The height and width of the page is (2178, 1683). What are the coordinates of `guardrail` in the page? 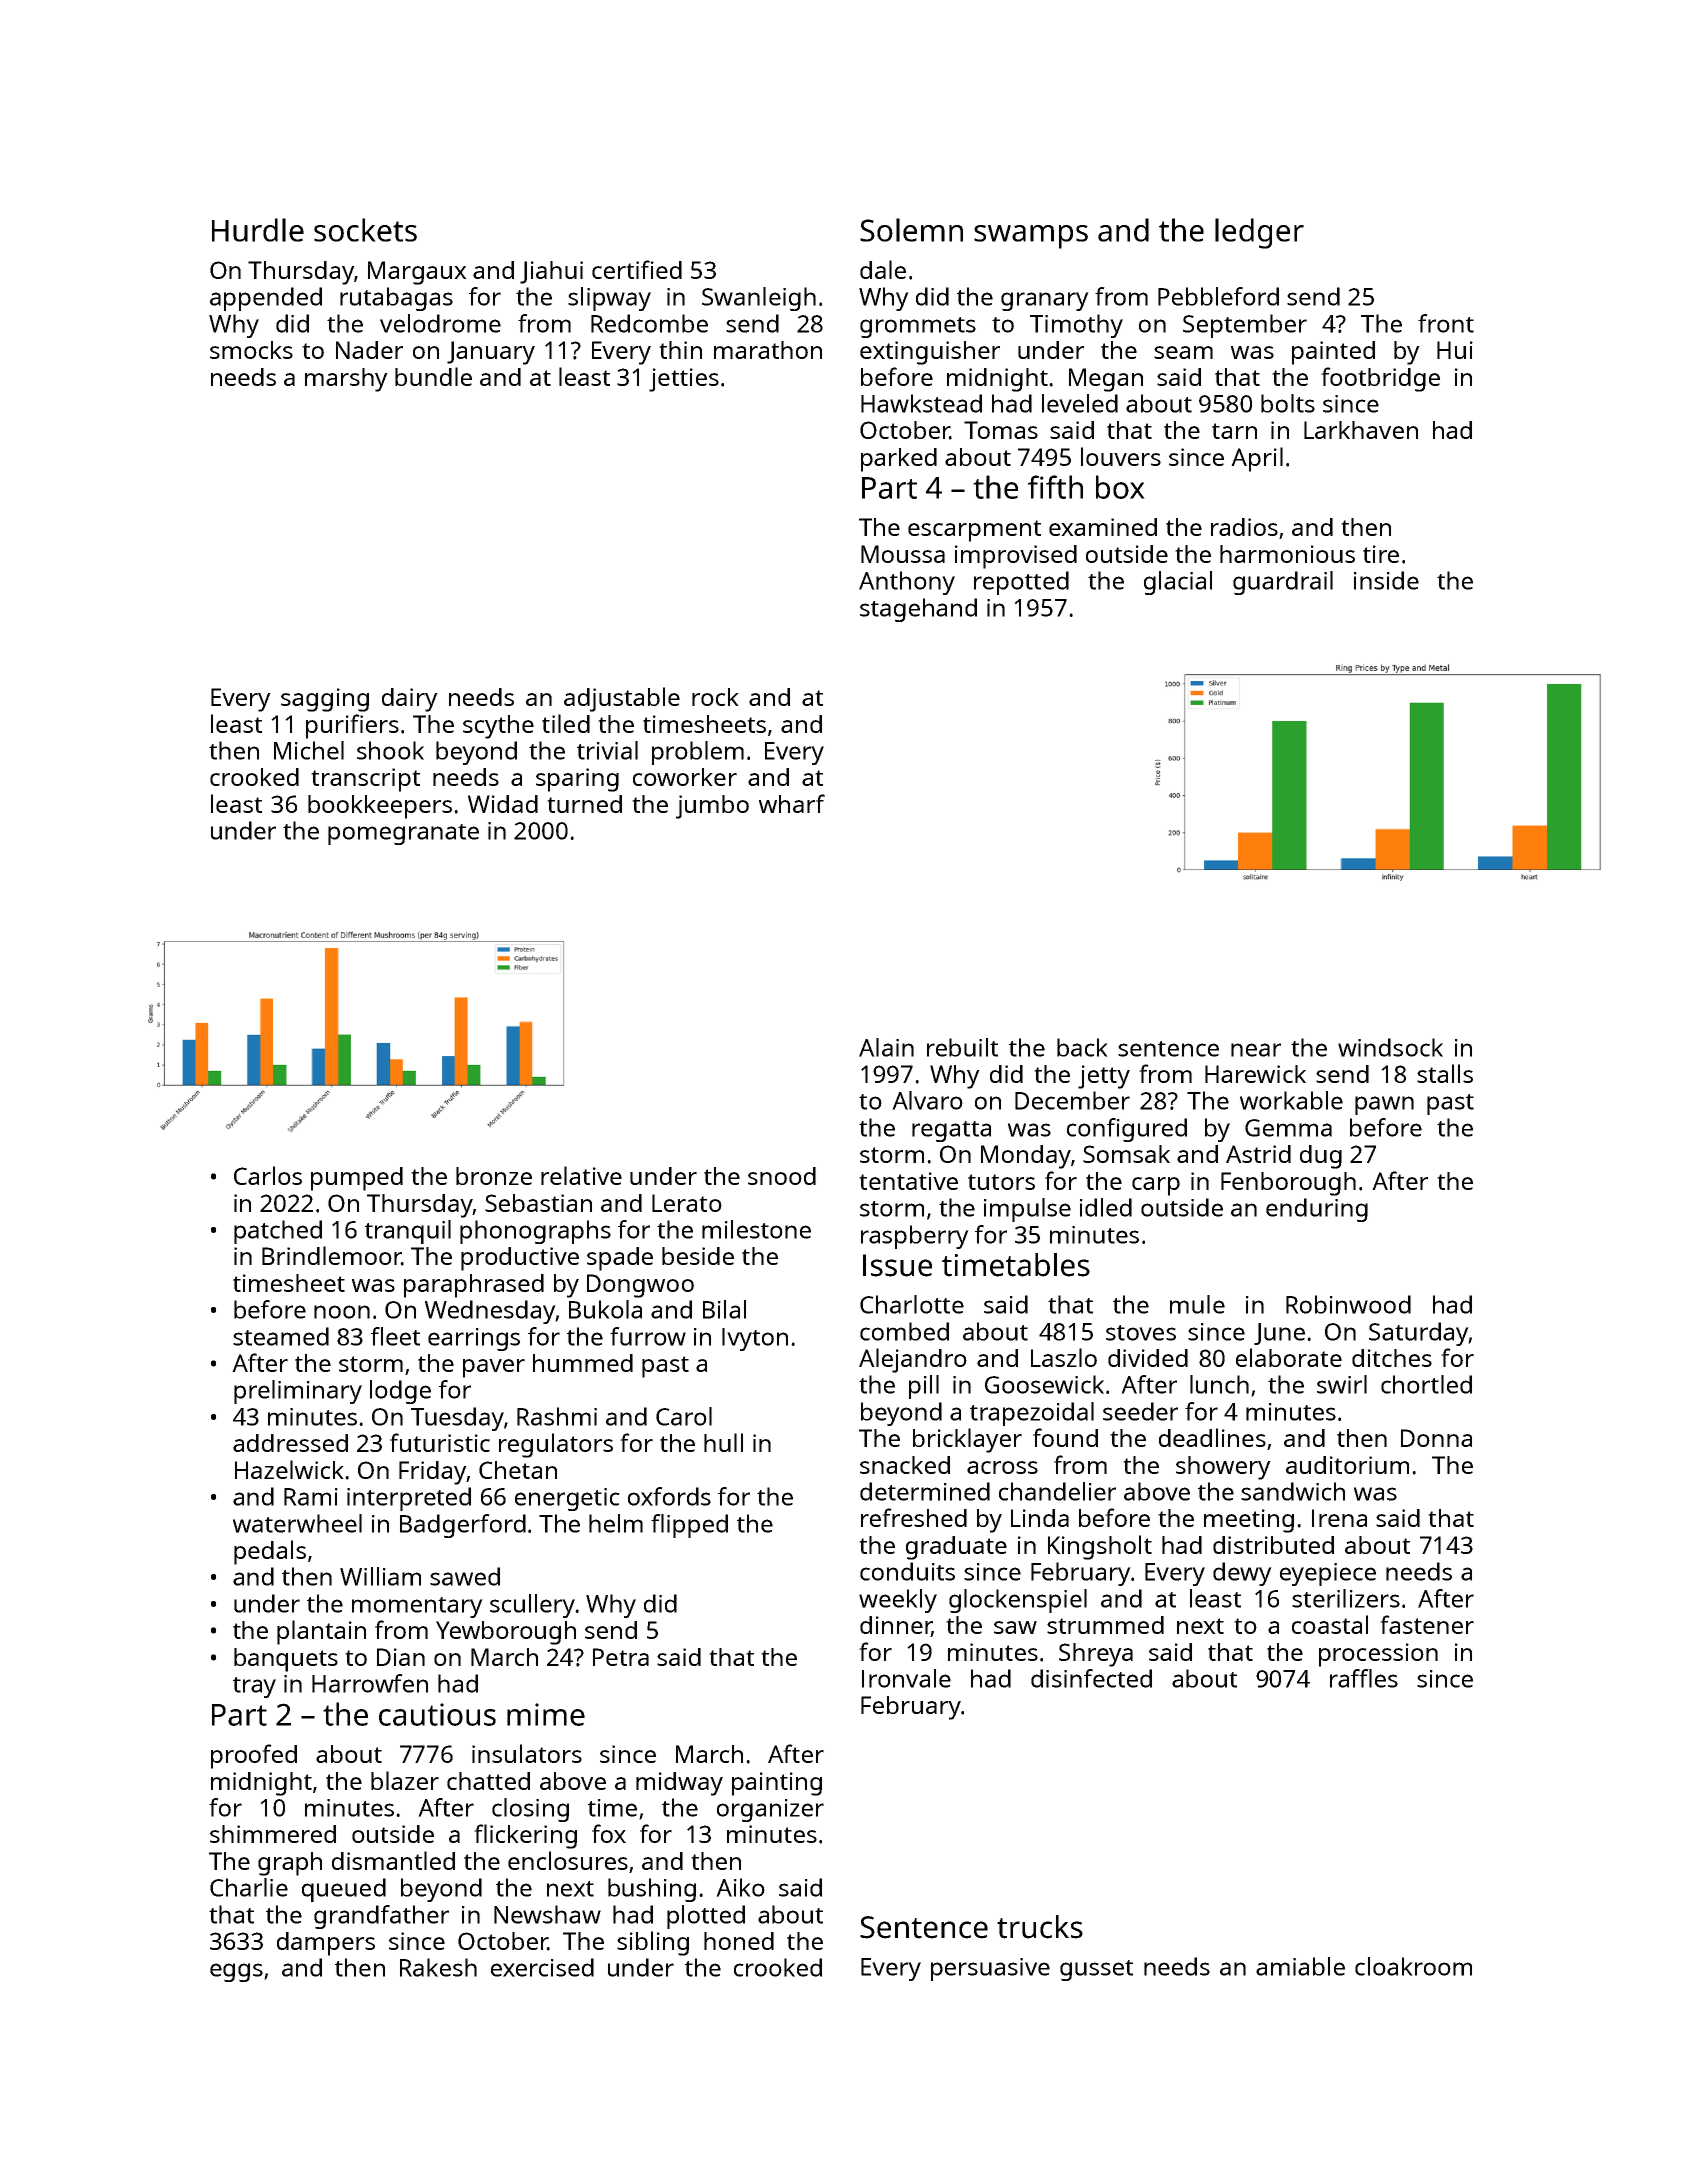 It's located at (1283, 583).
